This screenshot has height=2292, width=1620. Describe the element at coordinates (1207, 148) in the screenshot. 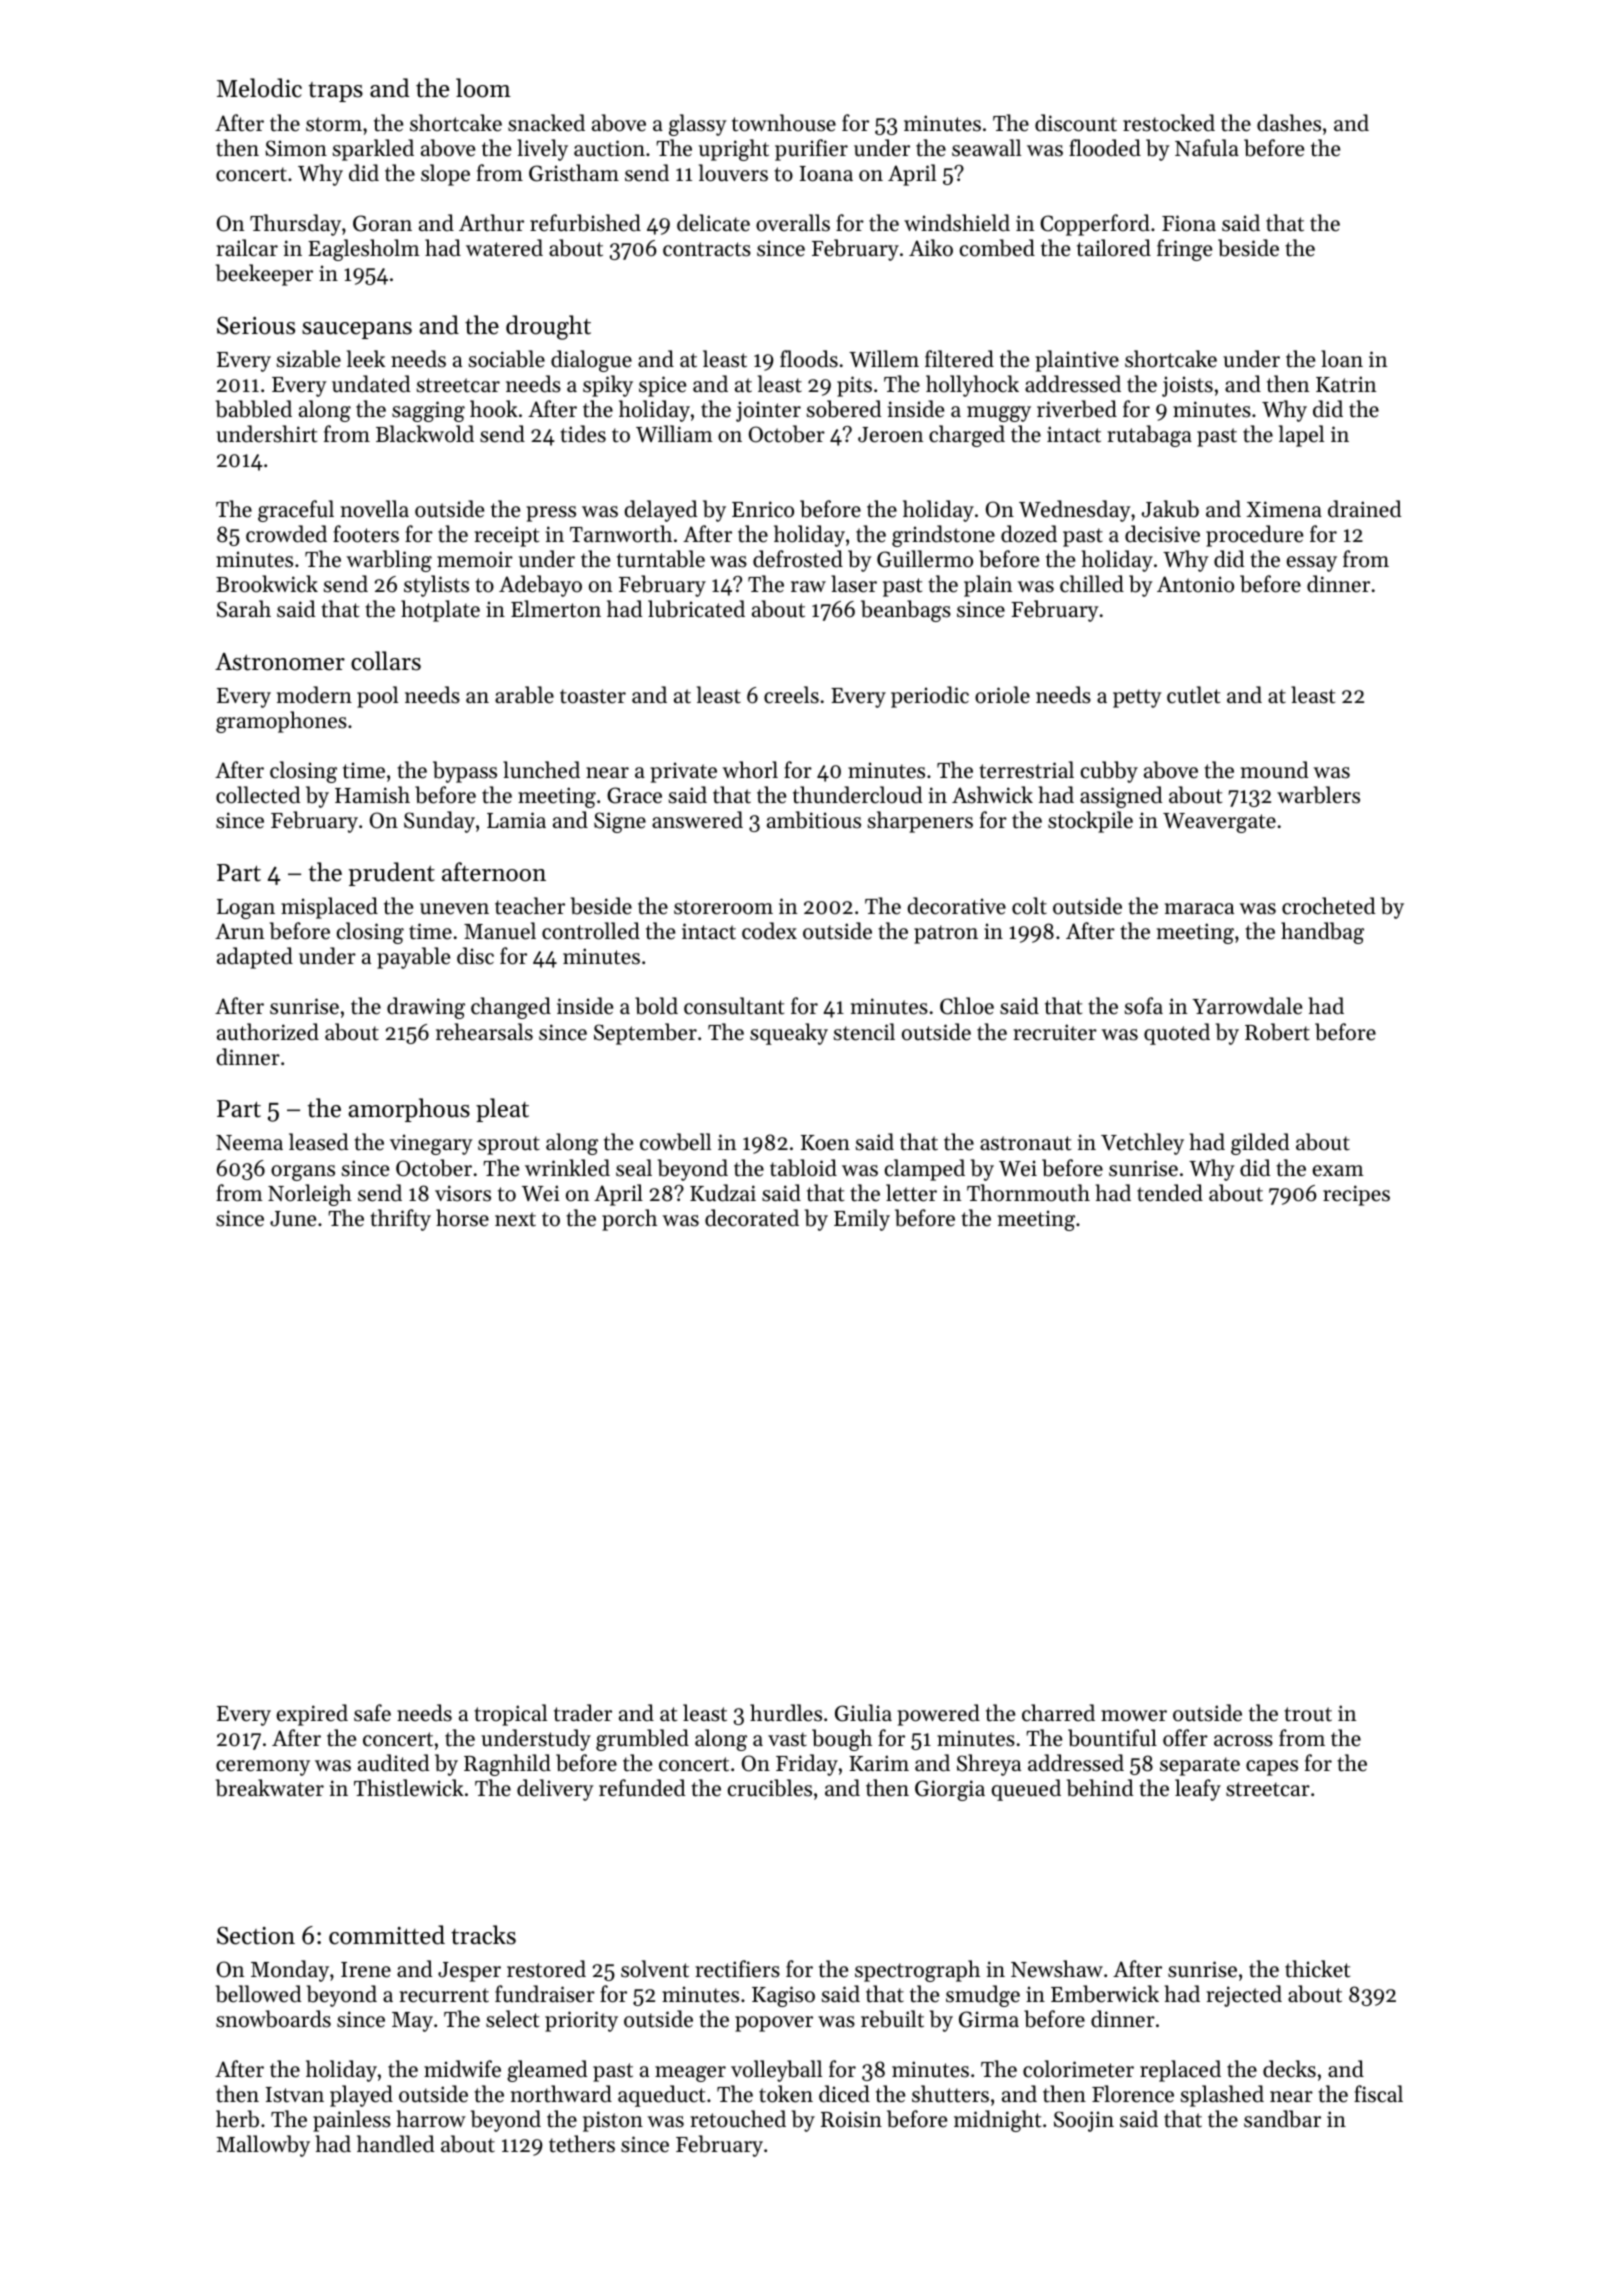

I see `Nafula` at that location.
